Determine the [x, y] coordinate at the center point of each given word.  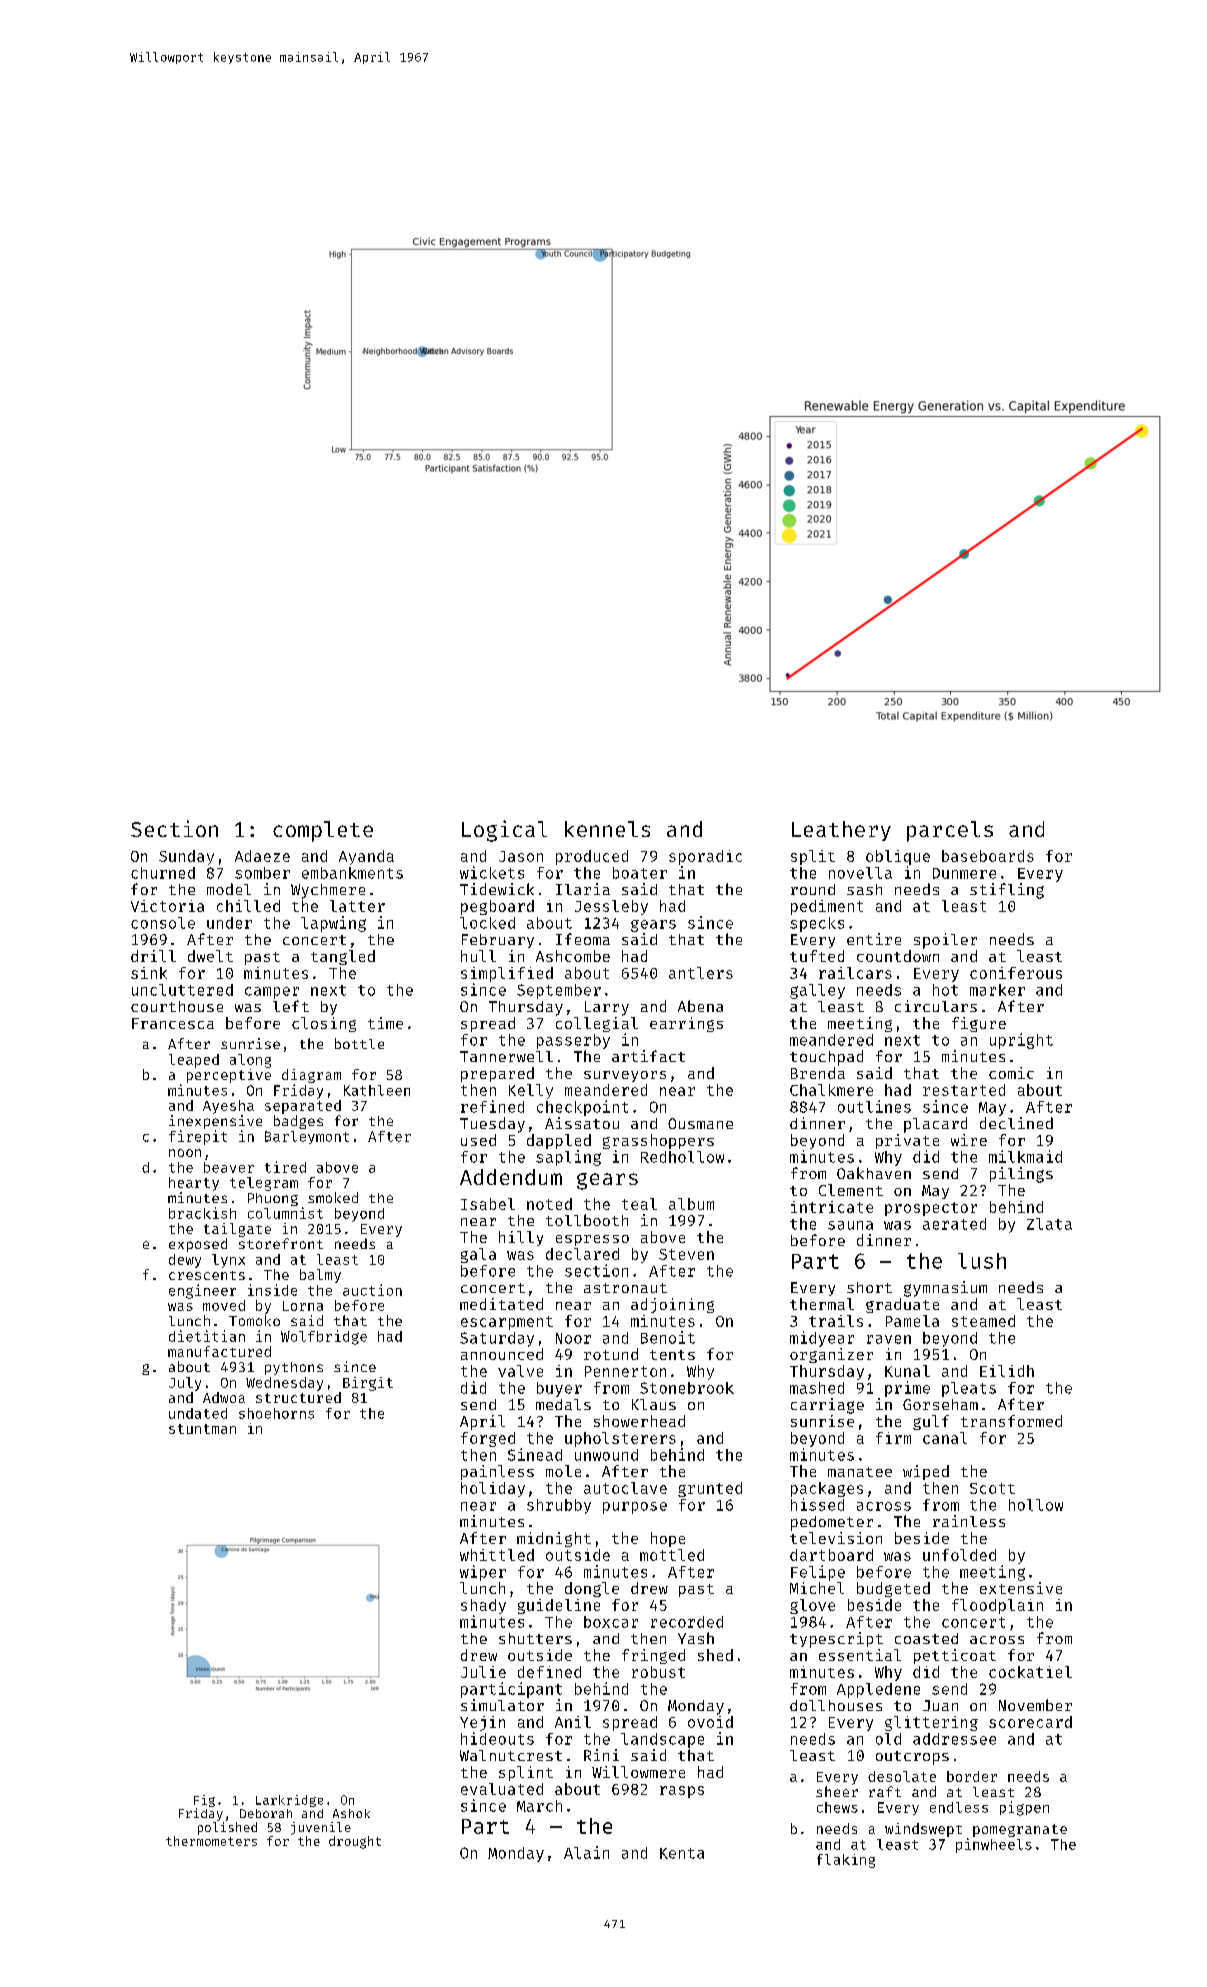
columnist [285, 1213]
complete [323, 831]
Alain [586, 1852]
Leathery [841, 831]
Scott [992, 1488]
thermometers [211, 1841]
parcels [950, 831]
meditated [501, 1304]
